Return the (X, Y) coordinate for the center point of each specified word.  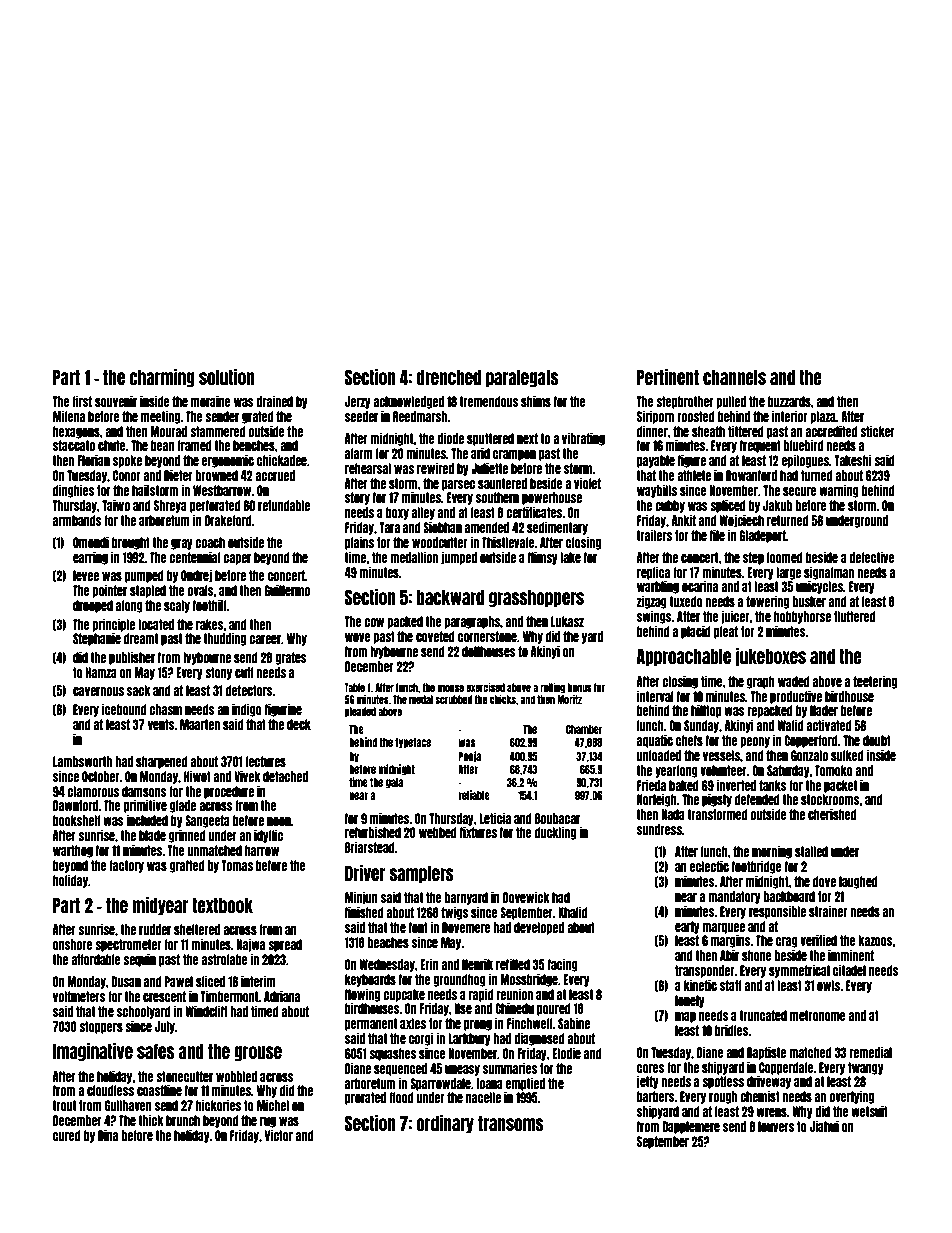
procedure (229, 792)
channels (734, 377)
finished (364, 912)
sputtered (490, 439)
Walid (790, 725)
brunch (183, 1120)
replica (653, 573)
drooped (93, 606)
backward (450, 597)
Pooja (469, 757)
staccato (74, 445)
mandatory (734, 897)
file (717, 535)
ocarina (700, 586)
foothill (210, 605)
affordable (96, 959)
